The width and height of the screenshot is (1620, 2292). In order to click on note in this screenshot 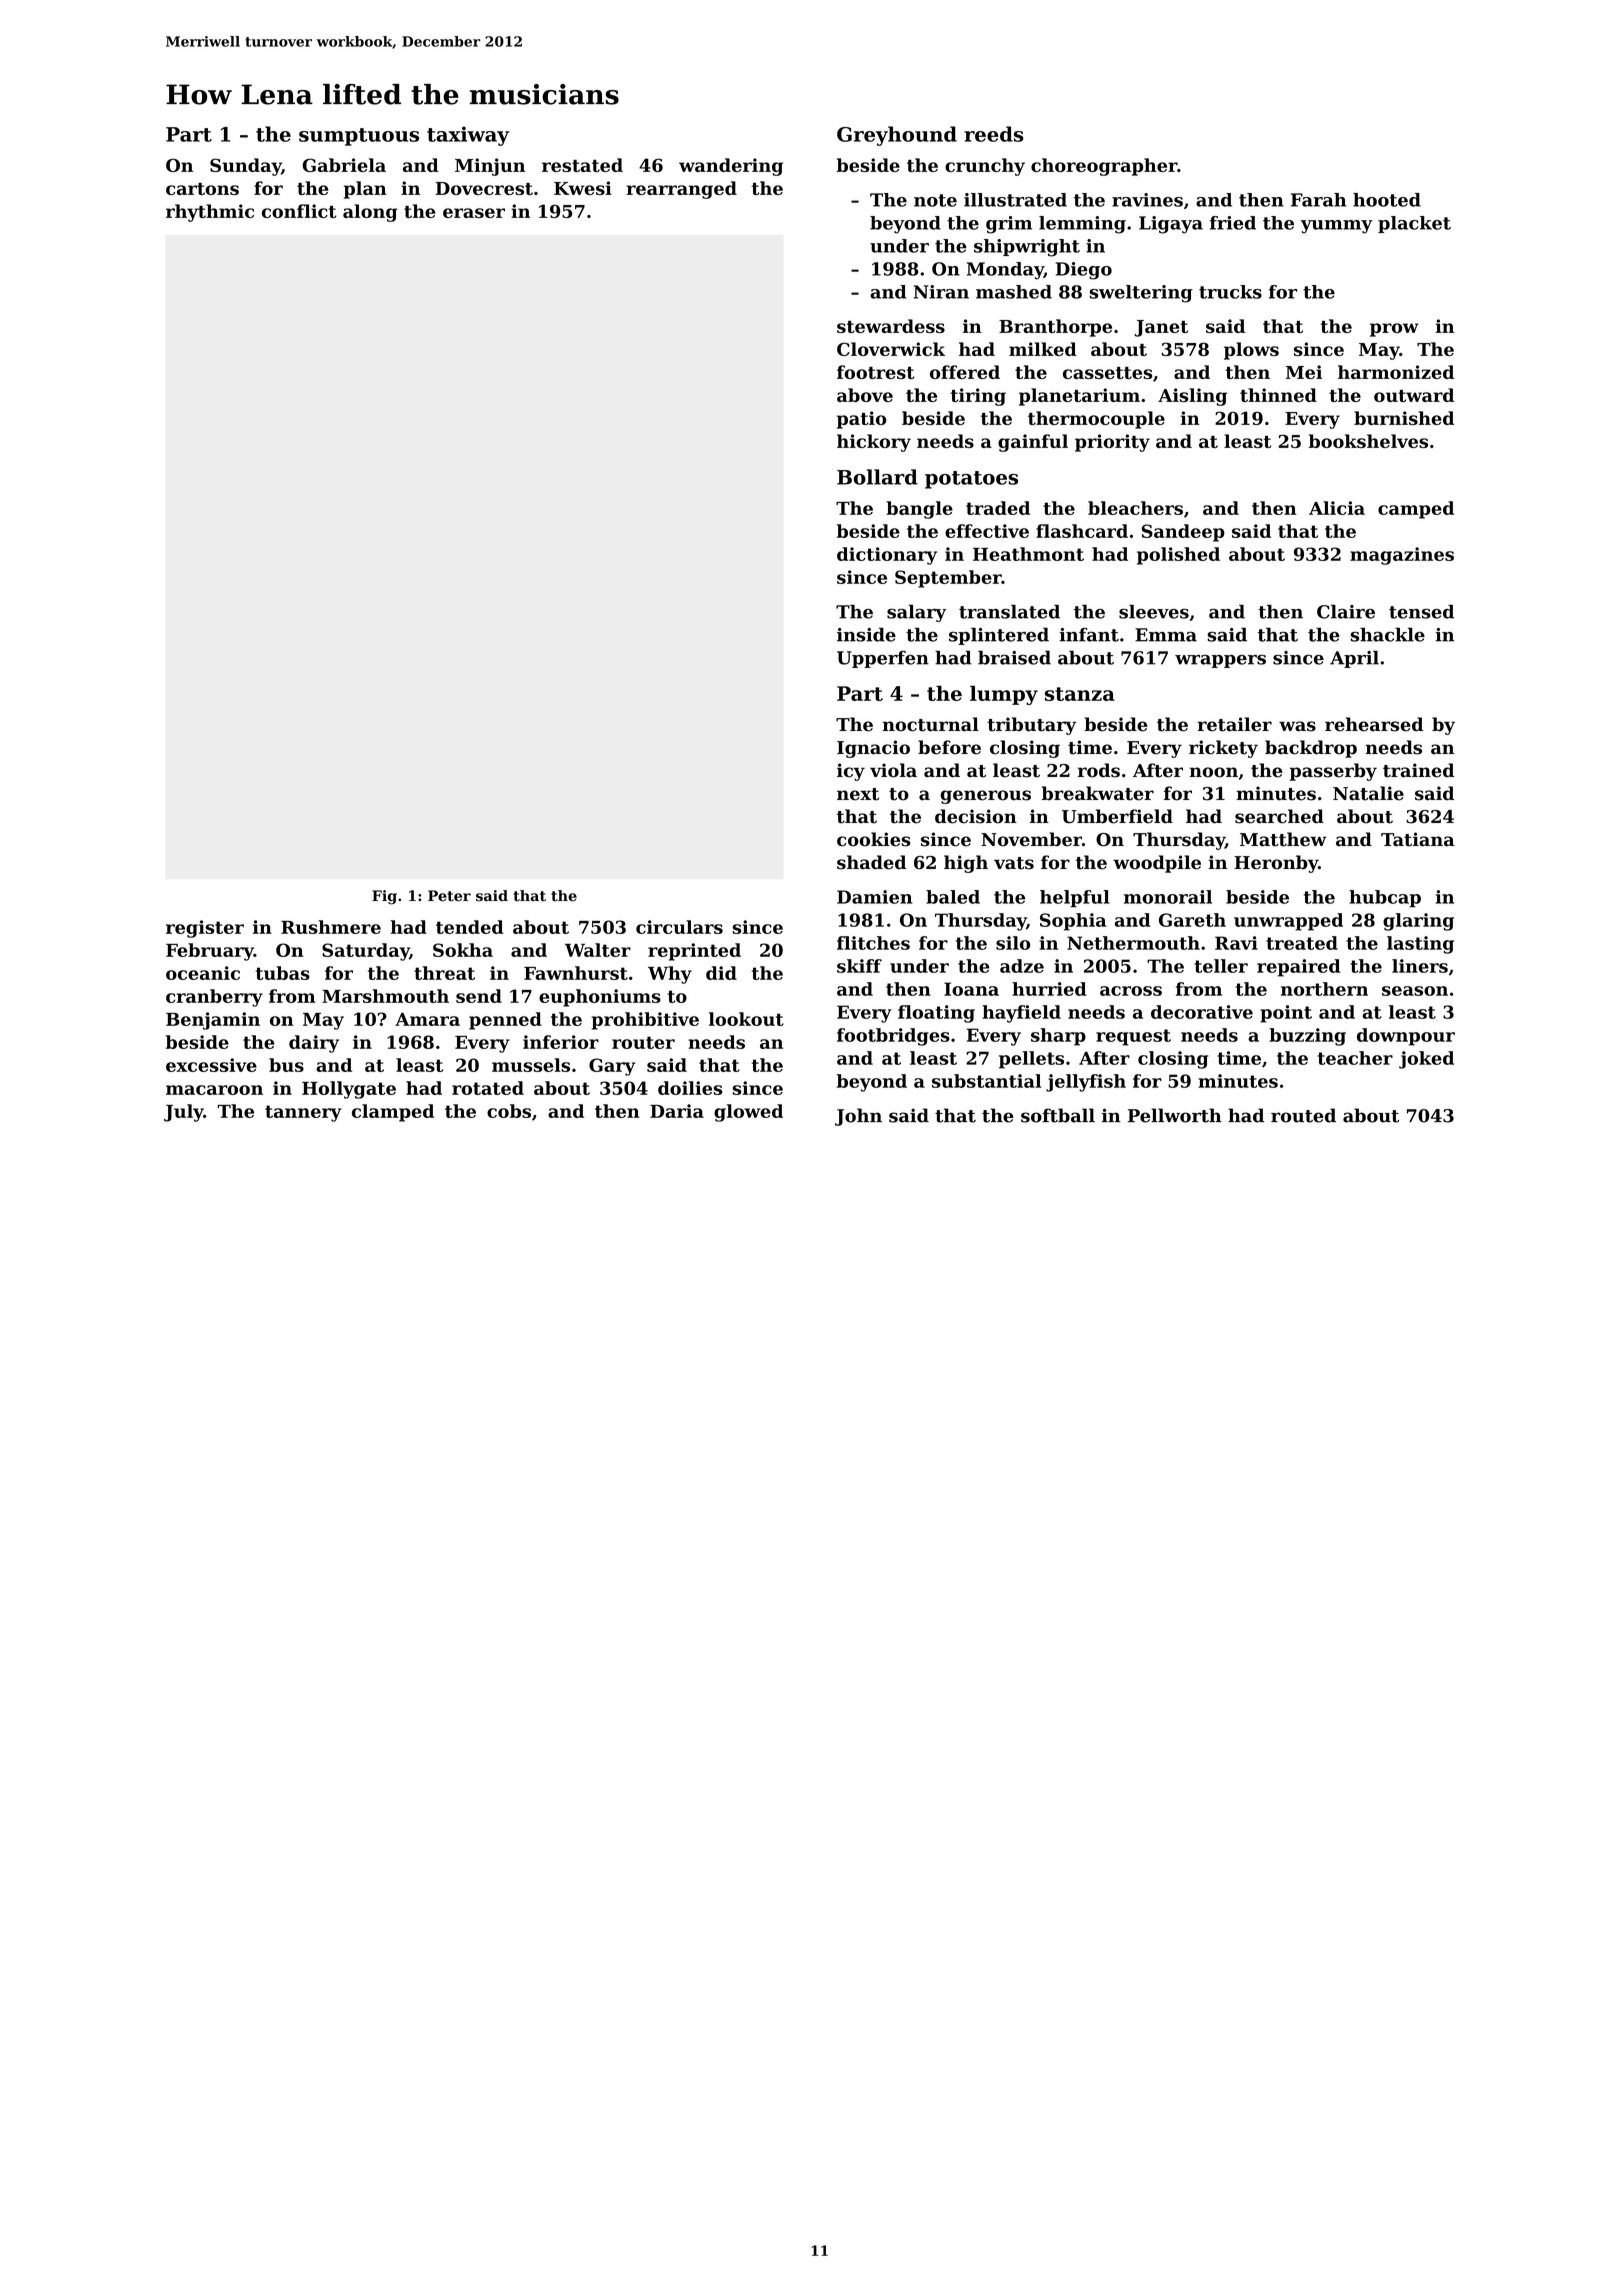, I will do `click(935, 200)`.
